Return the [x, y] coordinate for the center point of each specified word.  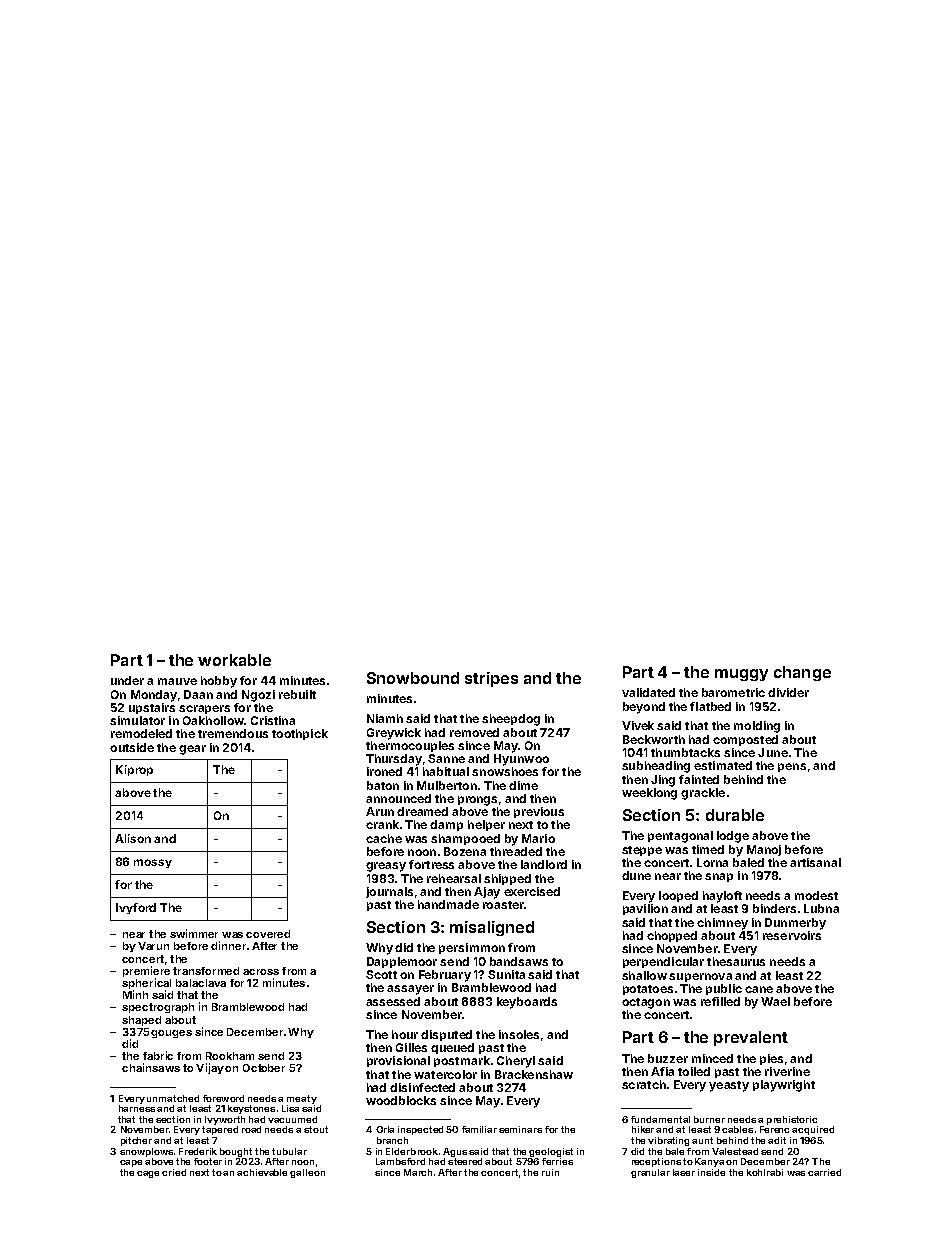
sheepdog [511, 720]
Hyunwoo [521, 760]
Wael [775, 1001]
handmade [448, 904]
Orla [385, 1129]
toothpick [300, 734]
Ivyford [136, 908]
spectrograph [158, 1008]
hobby [219, 682]
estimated [723, 765]
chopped [672, 936]
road [251, 1129]
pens [792, 767]
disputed [446, 1035]
